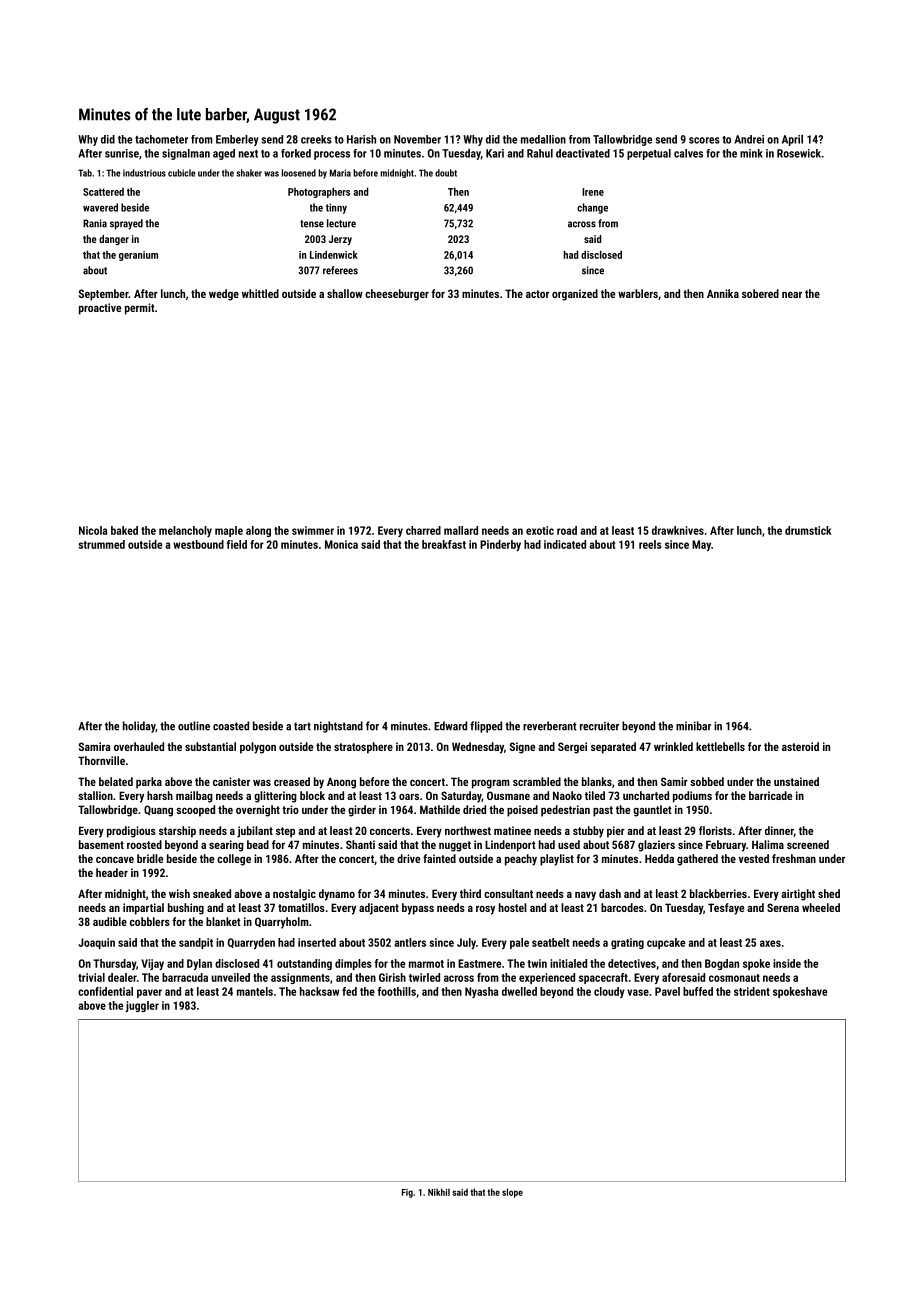 This document has height=1308, width=924. What do you see at coordinates (592, 208) in the document?
I see `change` at bounding box center [592, 208].
